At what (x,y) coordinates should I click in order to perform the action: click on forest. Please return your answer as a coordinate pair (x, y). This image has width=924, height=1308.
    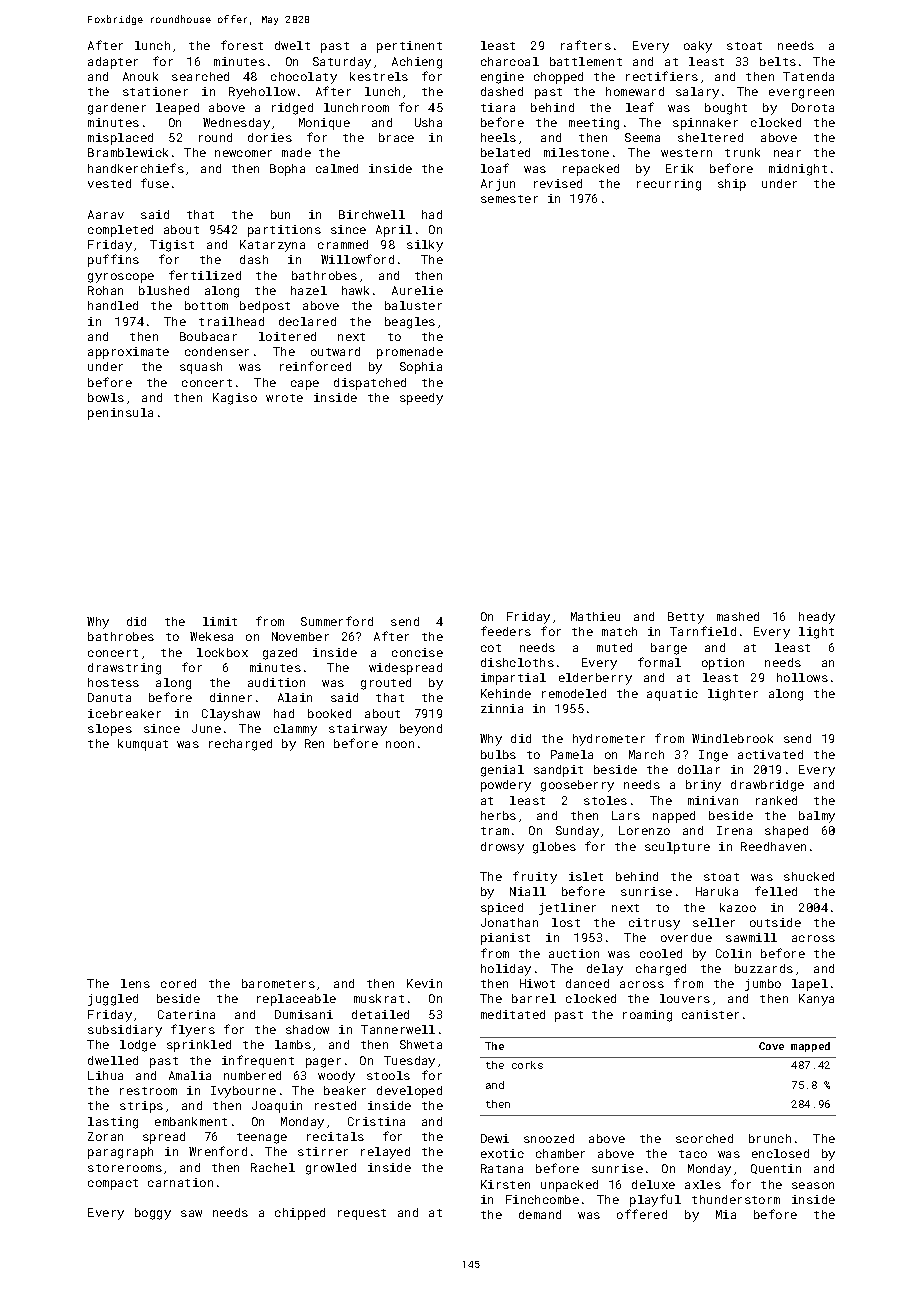
    Looking at the image, I should click on (242, 45).
